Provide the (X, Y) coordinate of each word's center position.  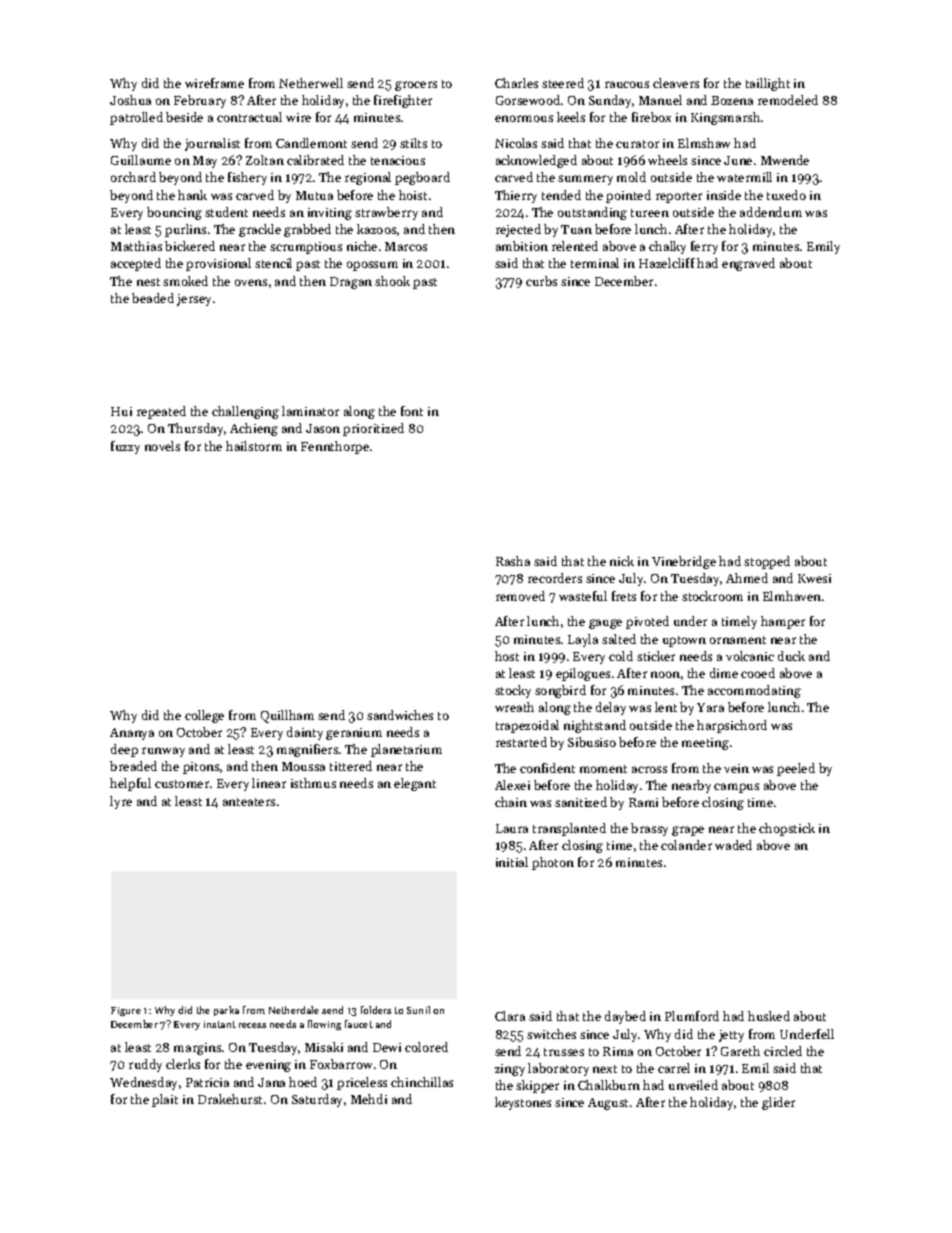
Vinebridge (684, 562)
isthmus (313, 783)
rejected (518, 230)
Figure (126, 1011)
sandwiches (400, 715)
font (412, 411)
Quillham (287, 716)
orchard (133, 177)
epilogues (583, 674)
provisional (218, 264)
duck (791, 656)
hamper (783, 622)
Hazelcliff (667, 263)
